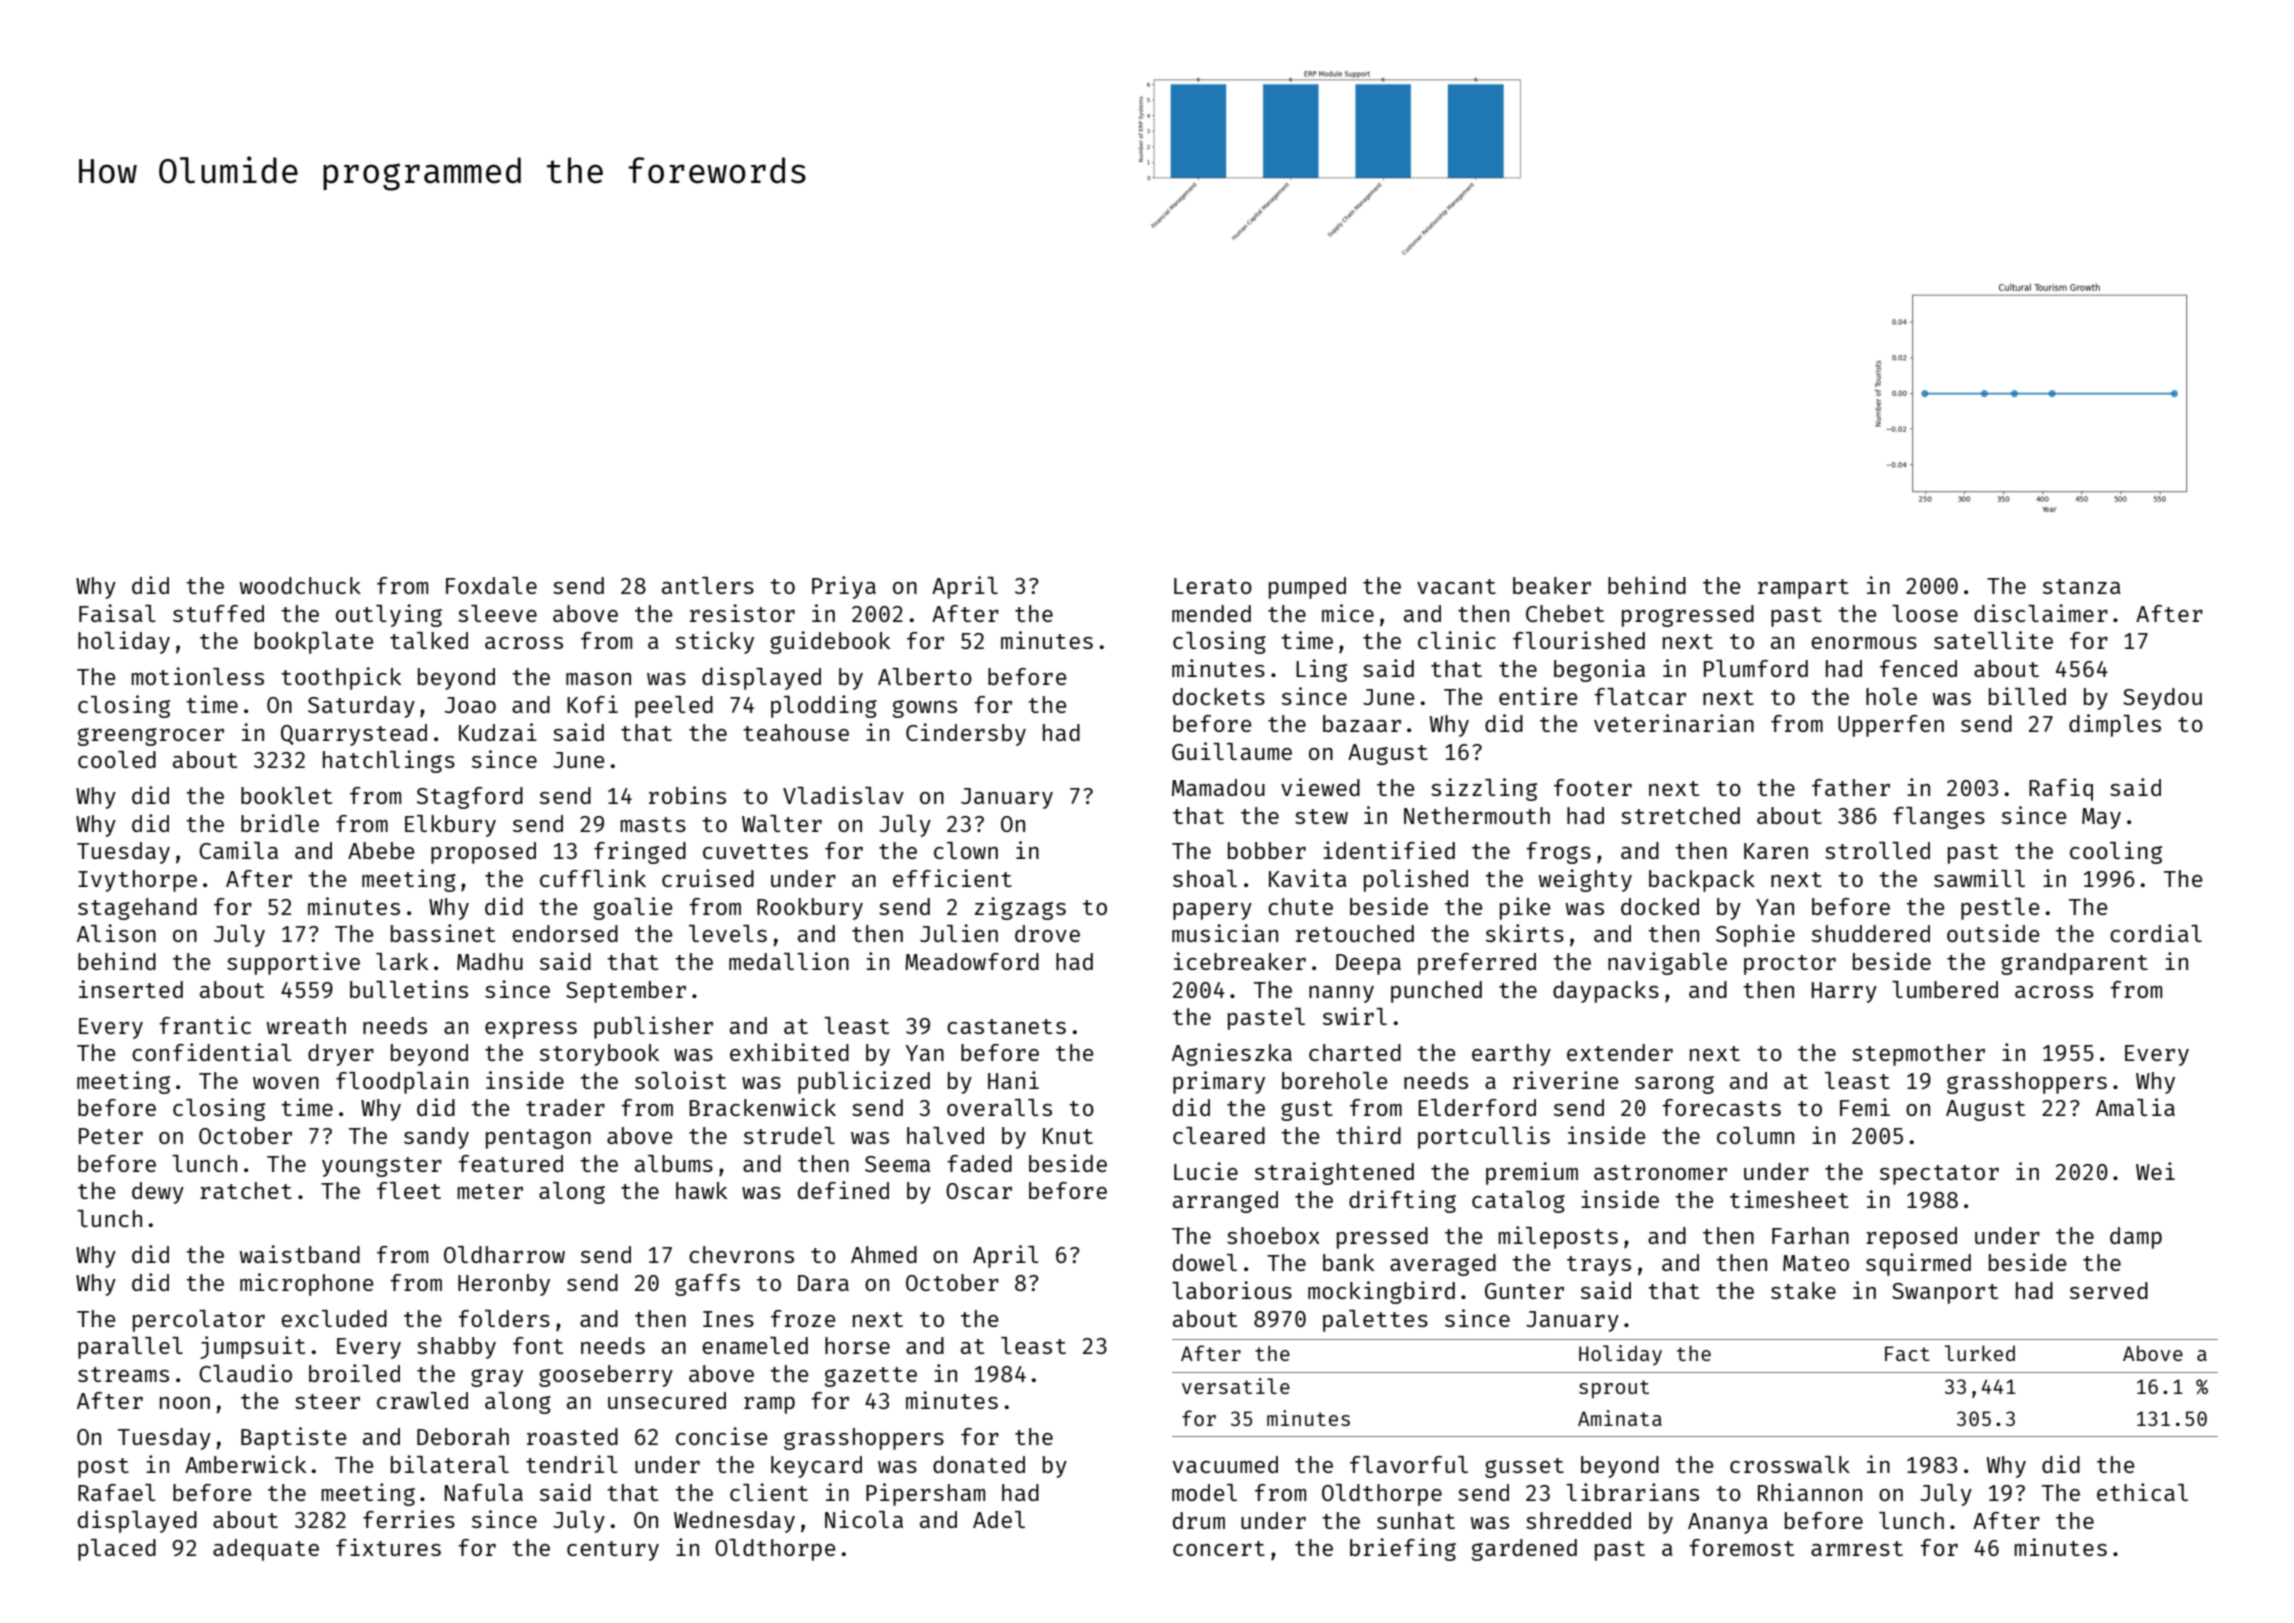 The height and width of the screenshot is (1623, 2294). I want to click on booklet, so click(286, 795).
